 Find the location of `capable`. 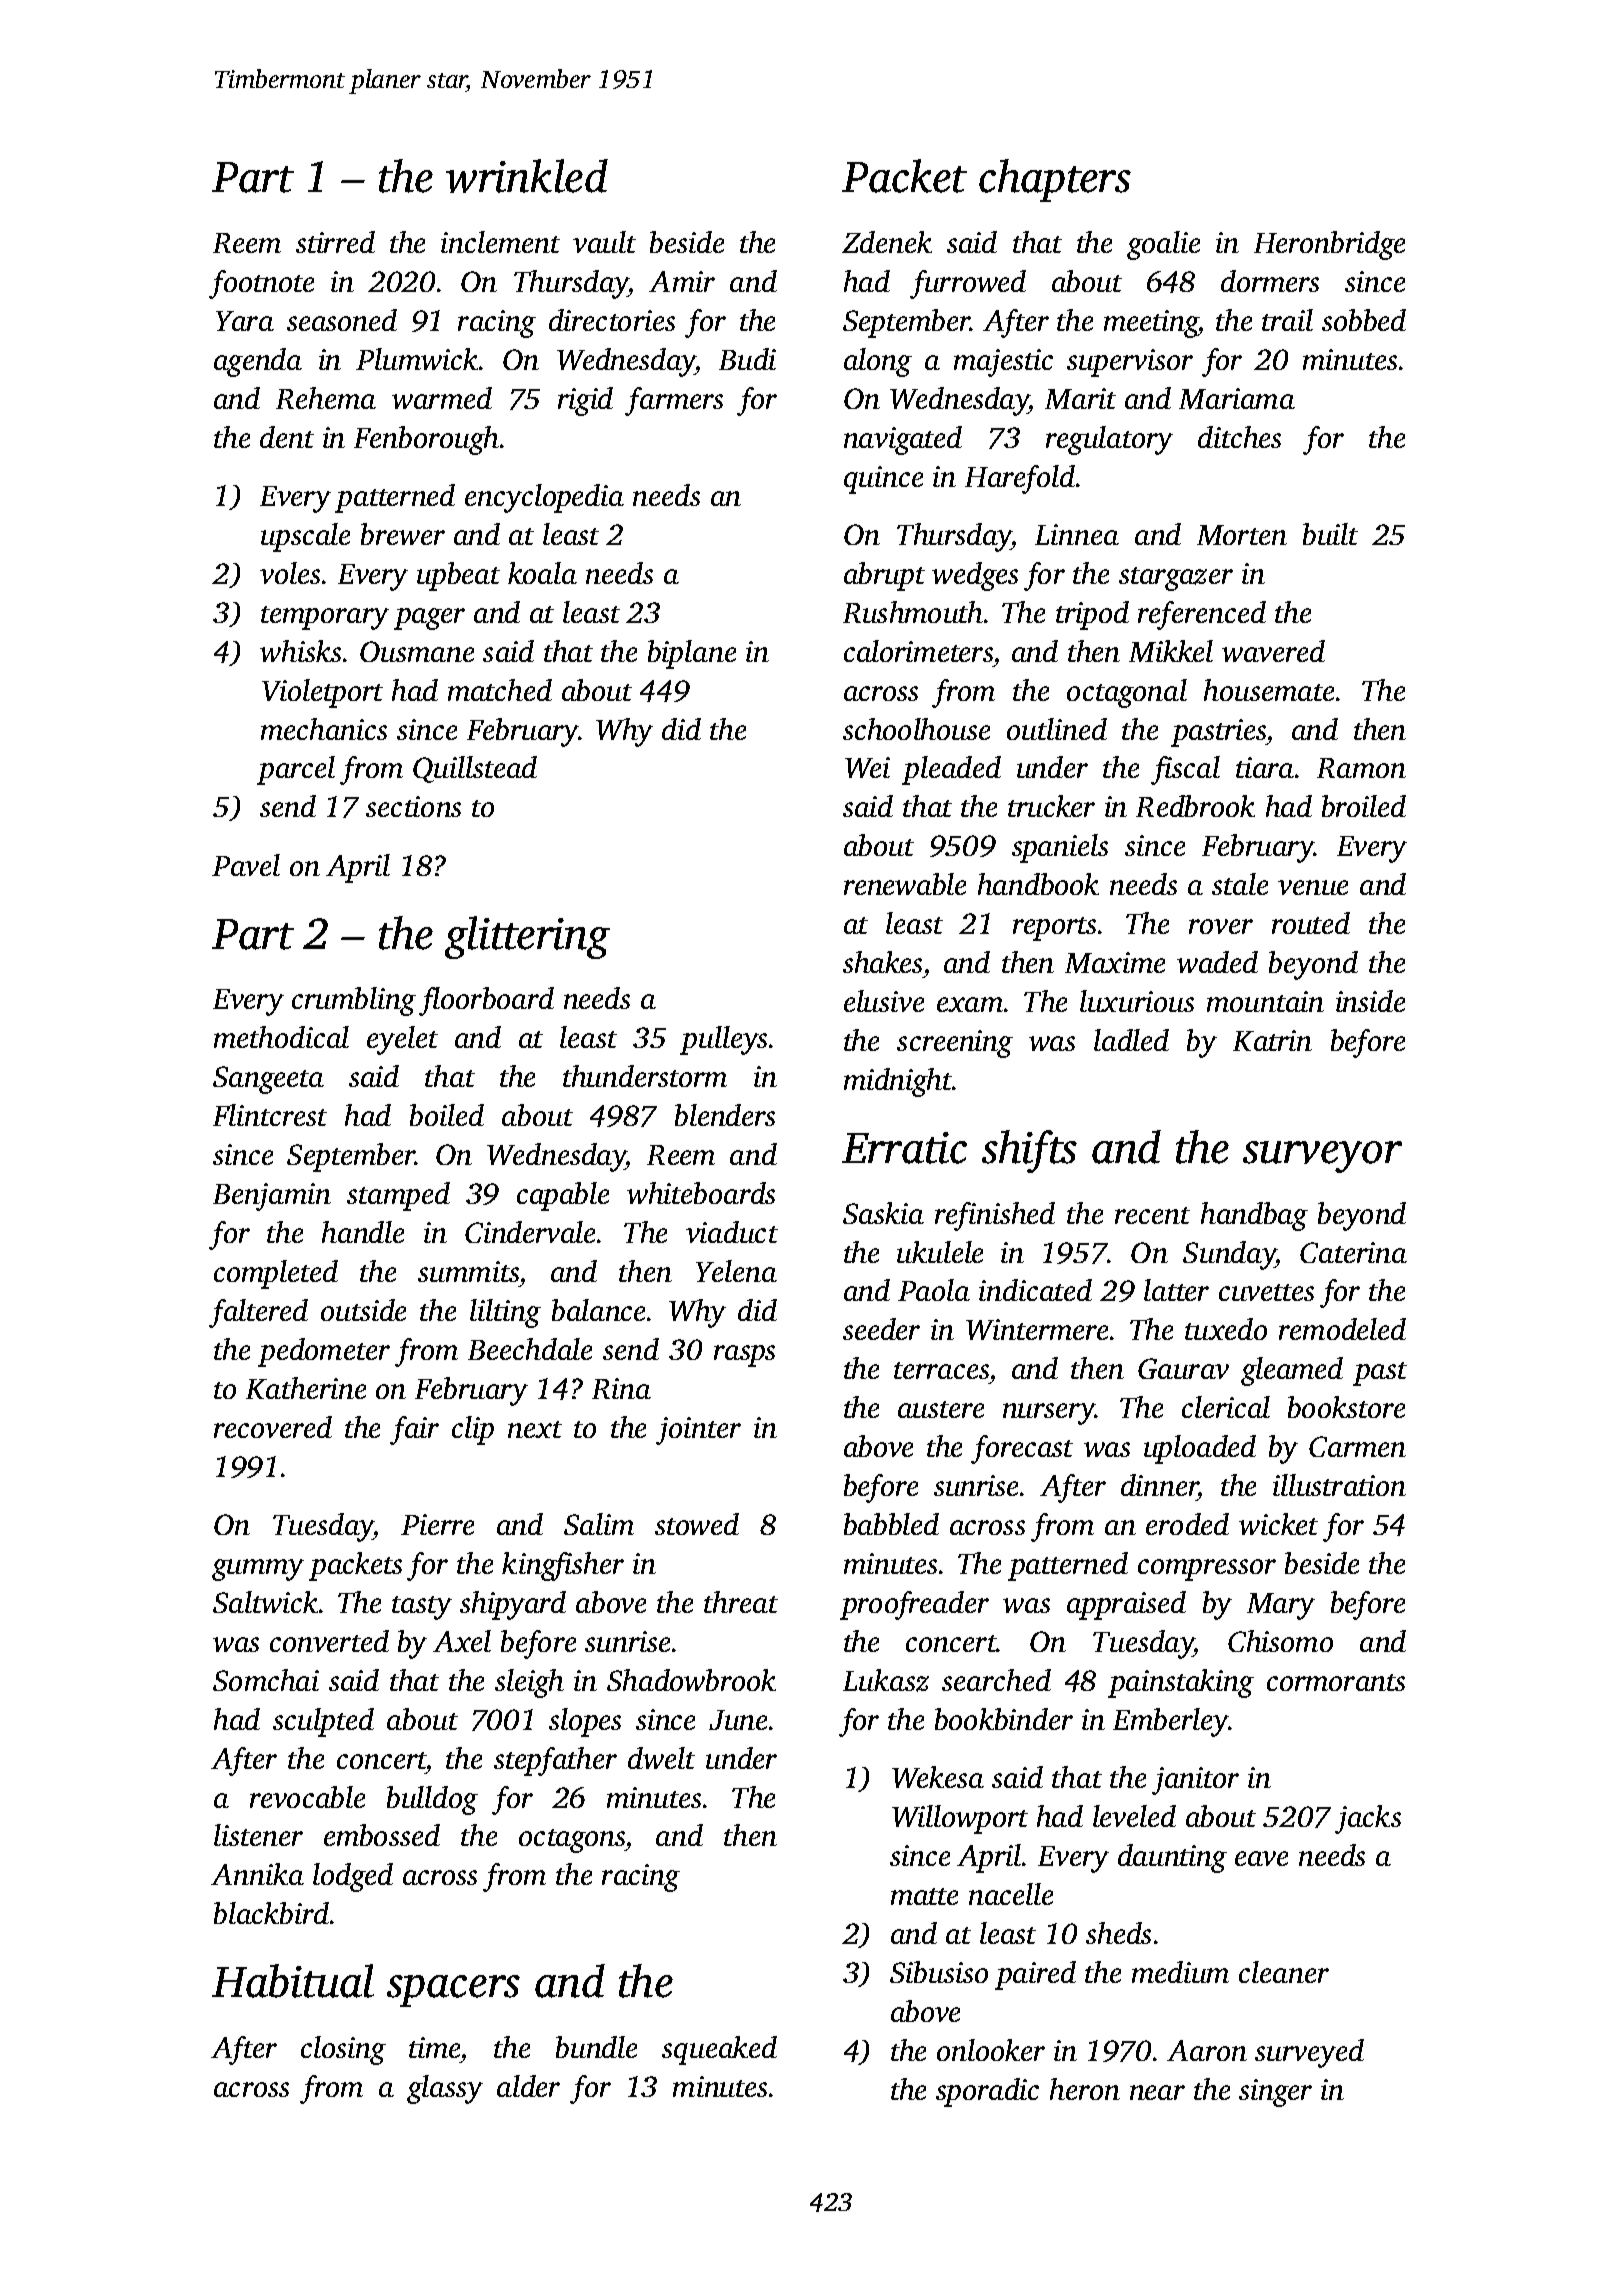

capable is located at coordinates (563, 1196).
